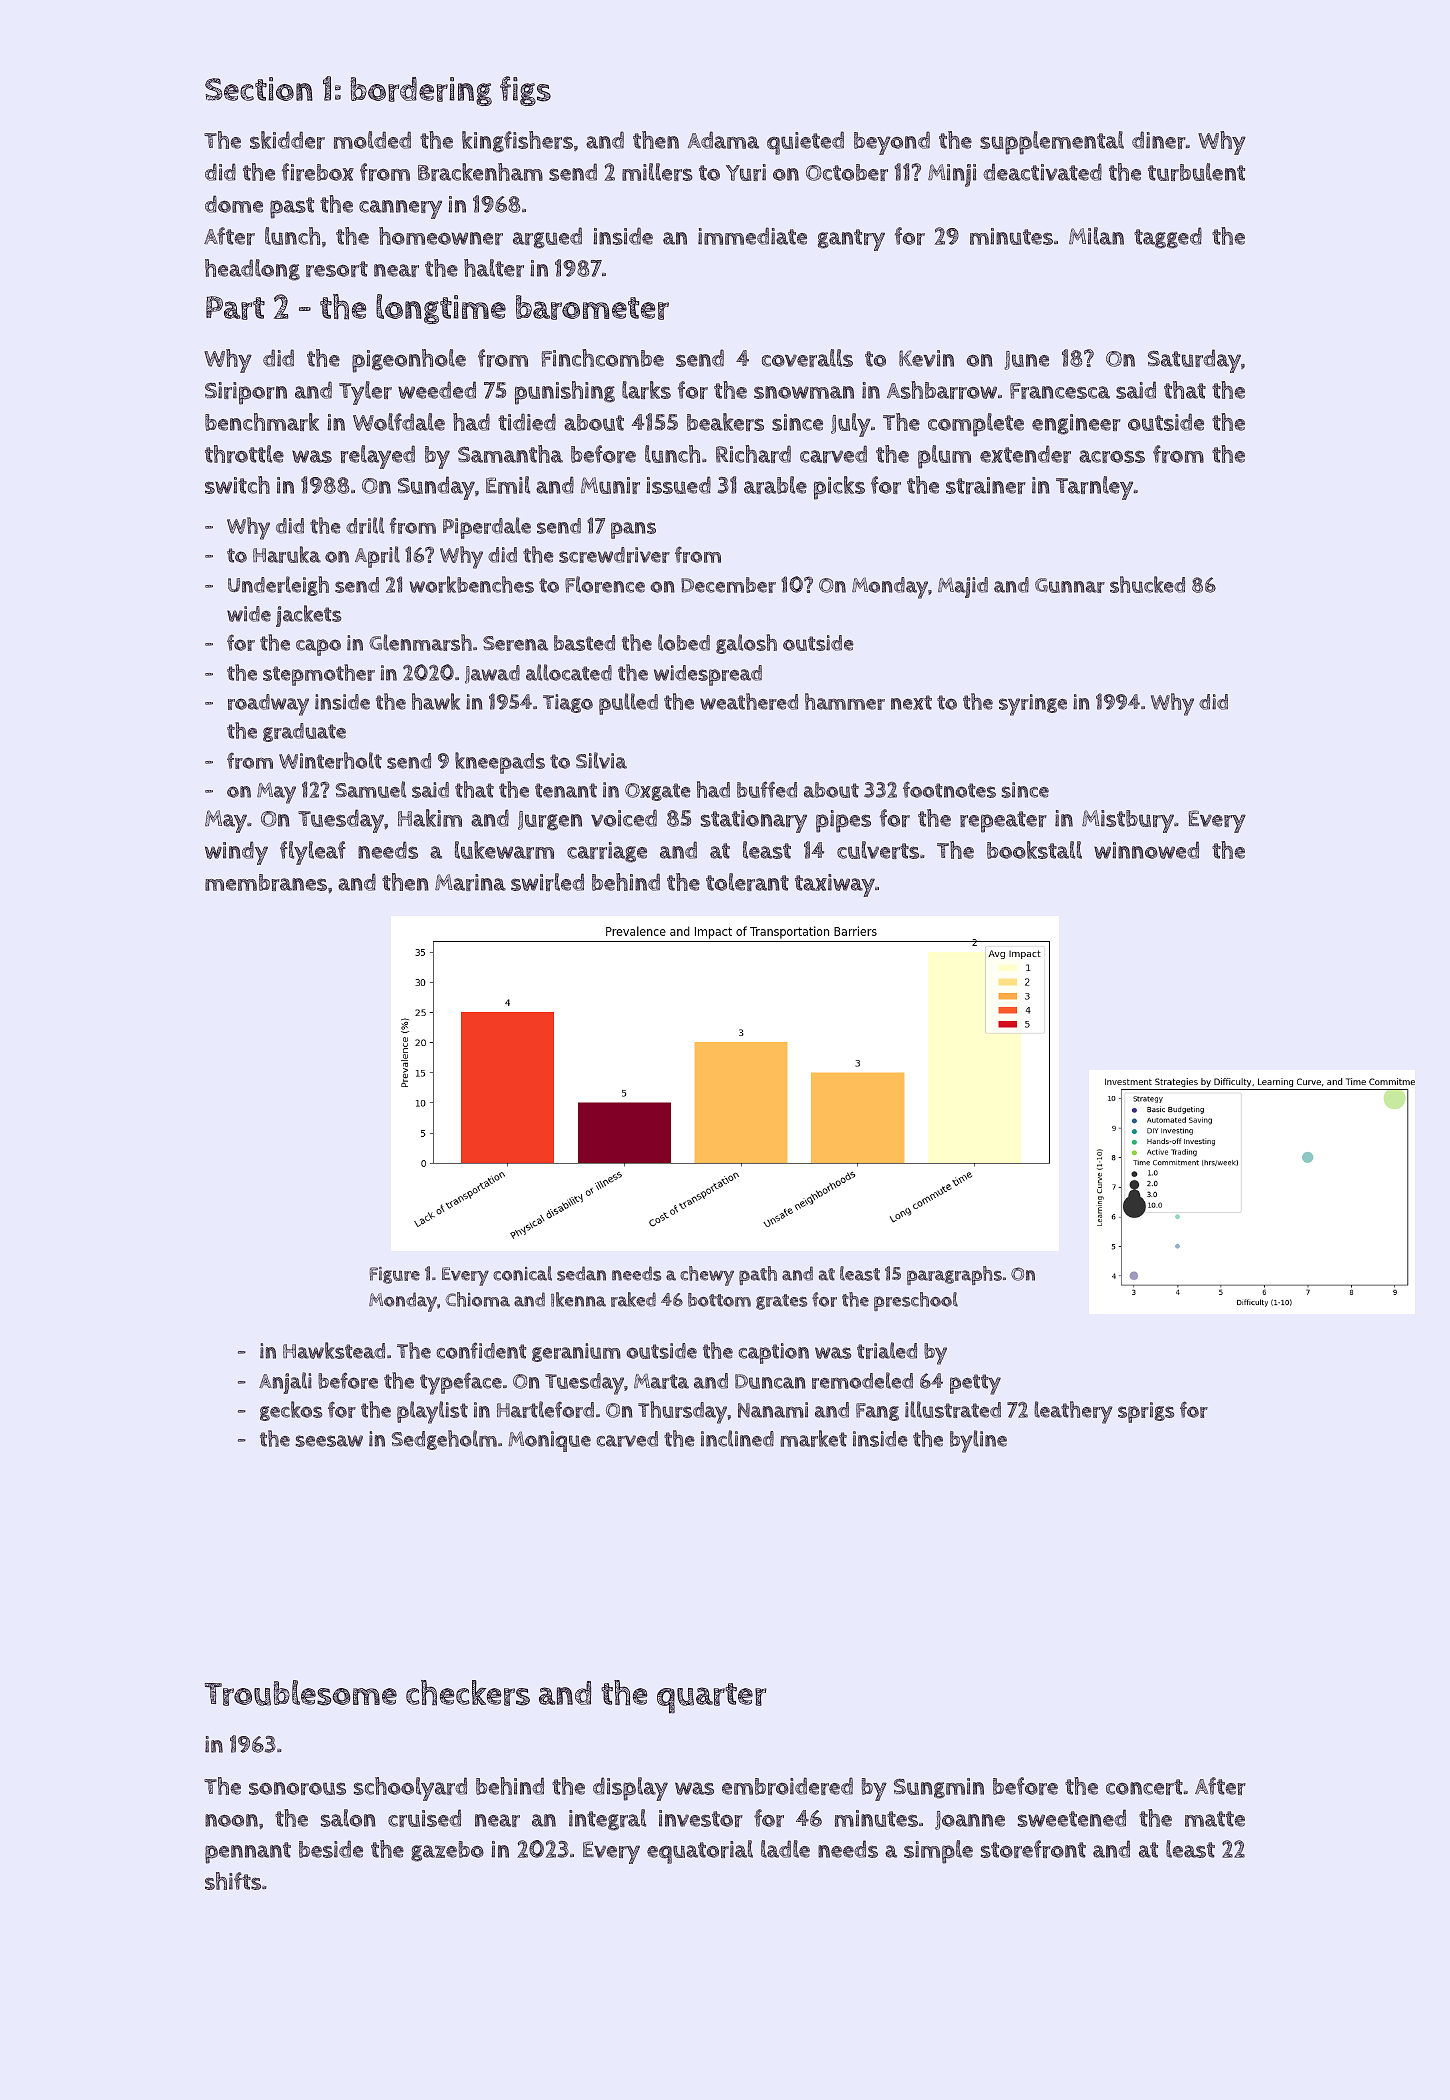 The image size is (1450, 2100). Describe the element at coordinates (233, 1881) in the screenshot. I see `shifts` at that location.
